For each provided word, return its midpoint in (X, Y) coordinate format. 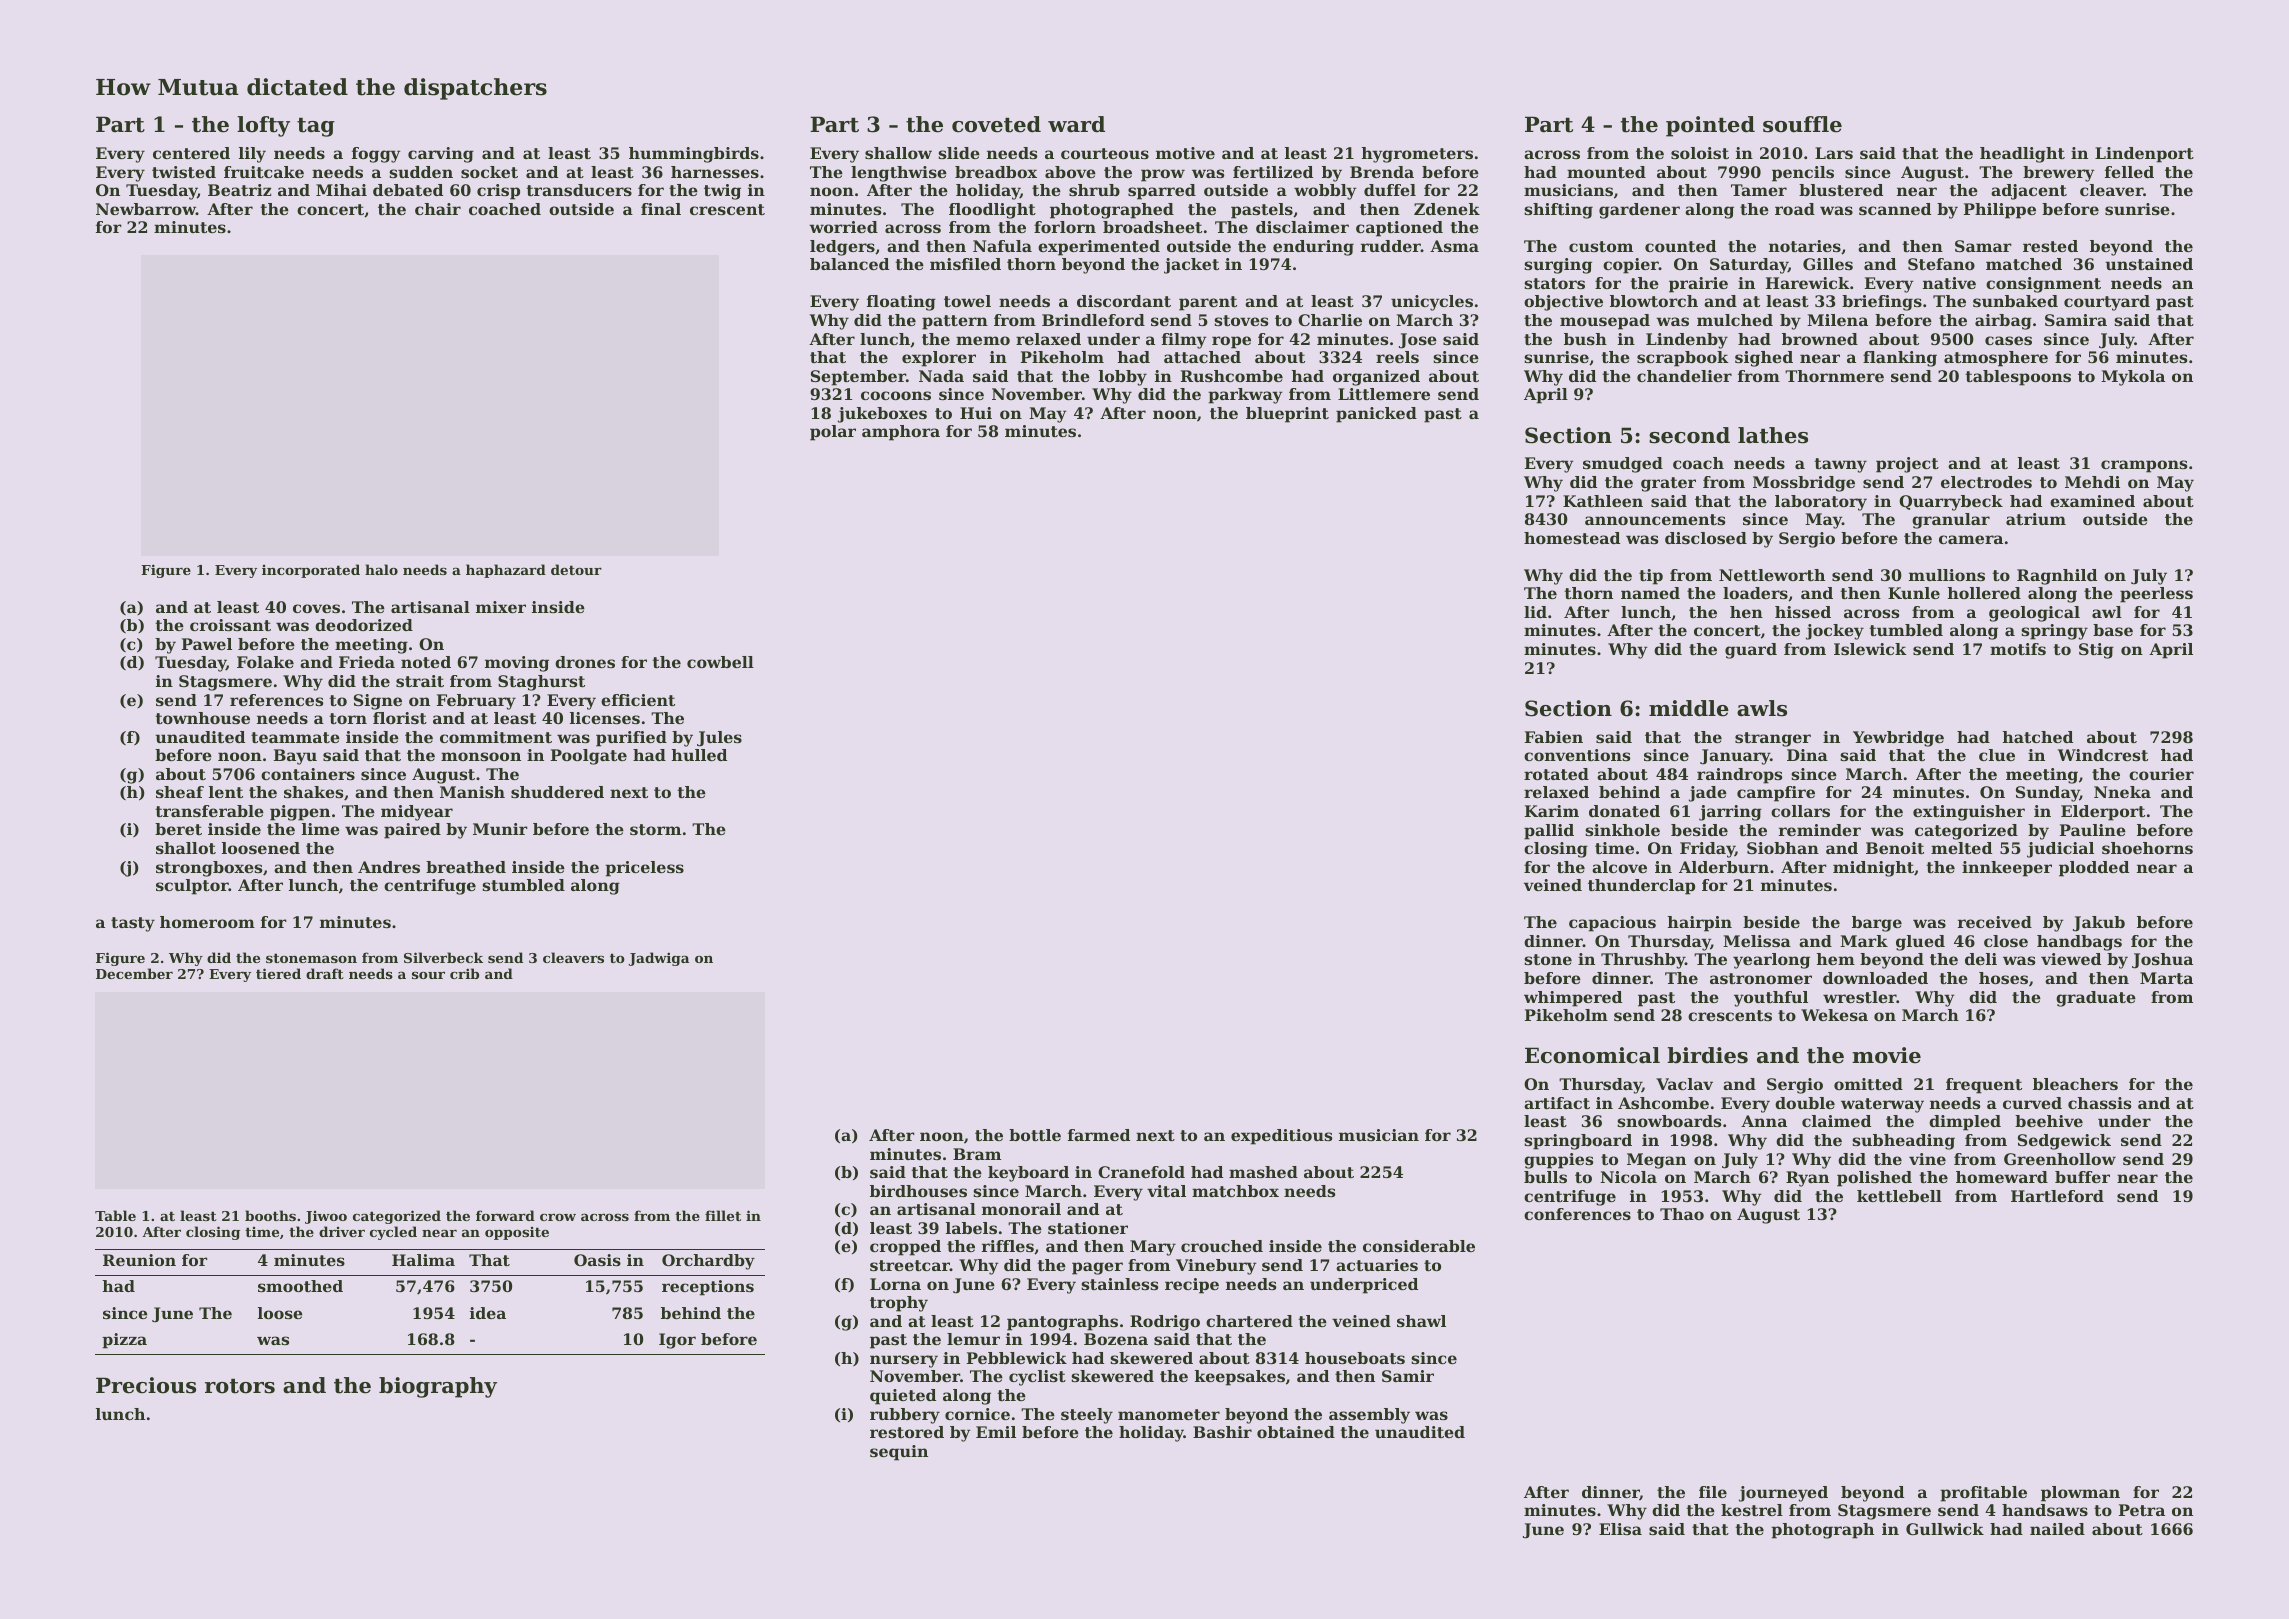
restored (907, 1432)
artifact (1557, 1103)
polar (833, 433)
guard (1751, 651)
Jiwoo (326, 1217)
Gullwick (1945, 1529)
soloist (1700, 153)
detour (576, 569)
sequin (899, 1453)
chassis (2099, 1103)
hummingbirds (694, 155)
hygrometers (1417, 155)
